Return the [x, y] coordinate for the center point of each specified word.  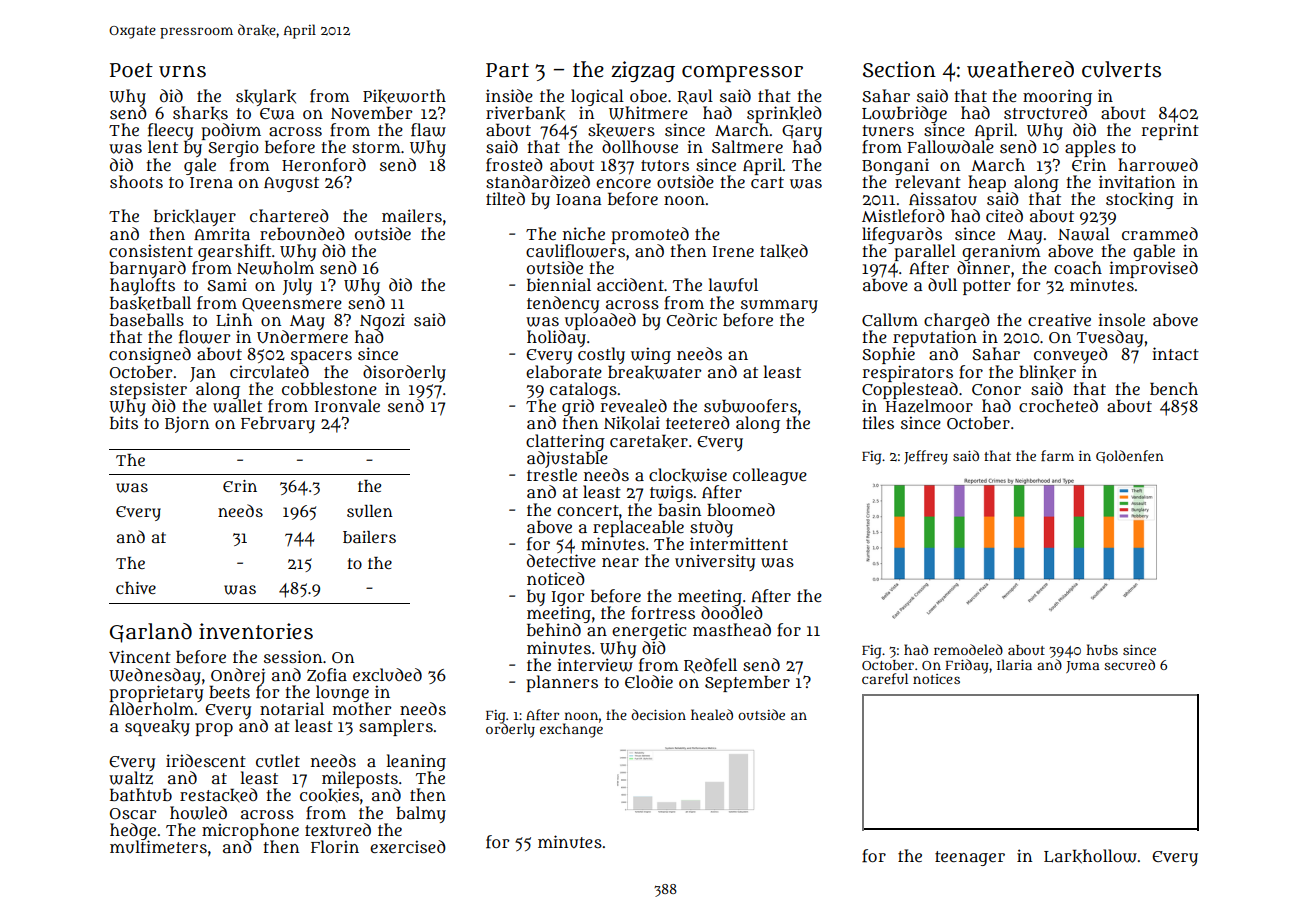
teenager [970, 858]
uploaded [600, 321]
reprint [1170, 131]
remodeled [968, 649]
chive [136, 588]
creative [1059, 320]
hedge [133, 831]
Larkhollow [1090, 856]
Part [507, 70]
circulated [269, 372]
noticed [556, 578]
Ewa [277, 114]
